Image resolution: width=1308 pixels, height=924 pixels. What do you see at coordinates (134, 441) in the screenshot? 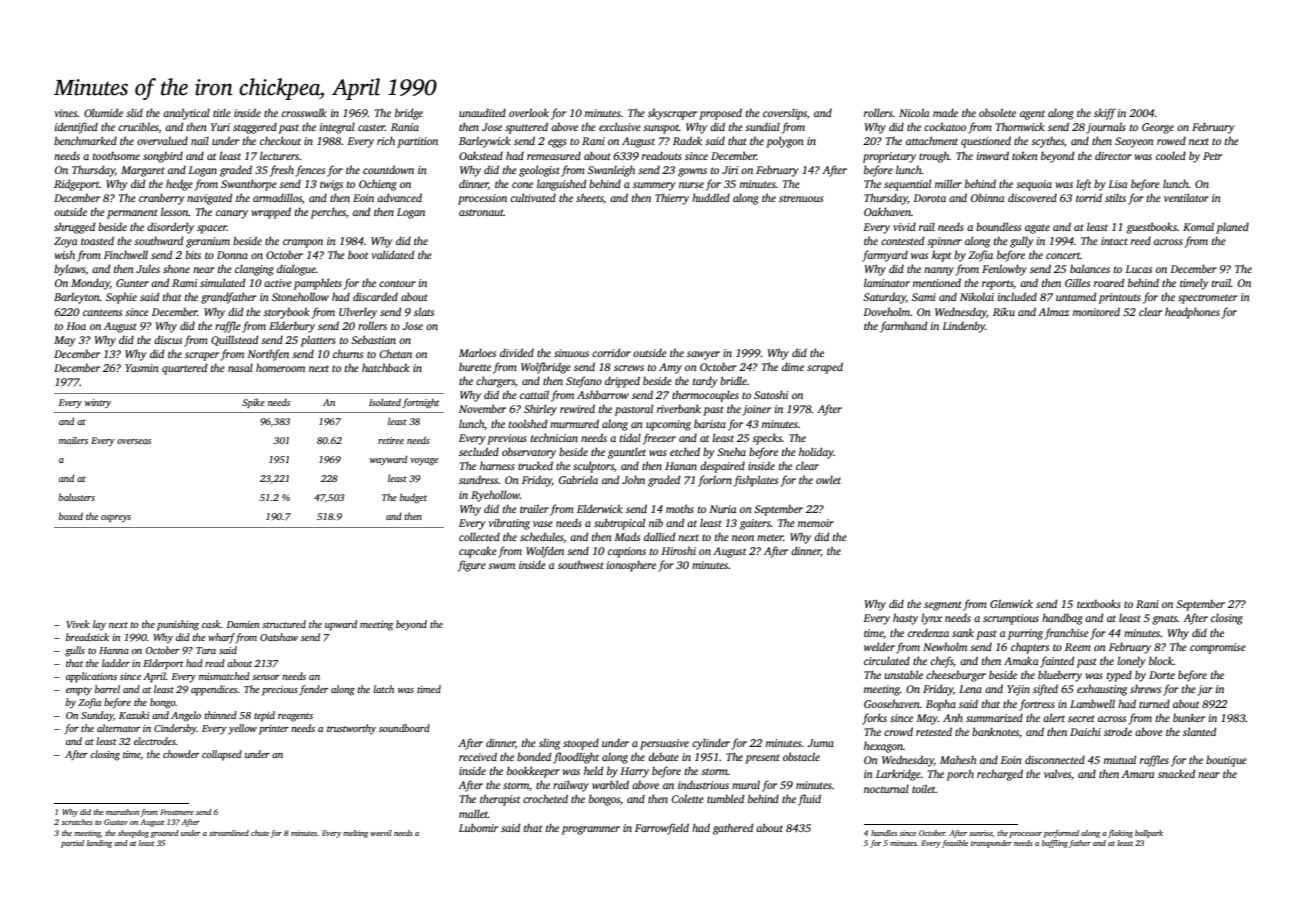
I see `overseas` at bounding box center [134, 441].
